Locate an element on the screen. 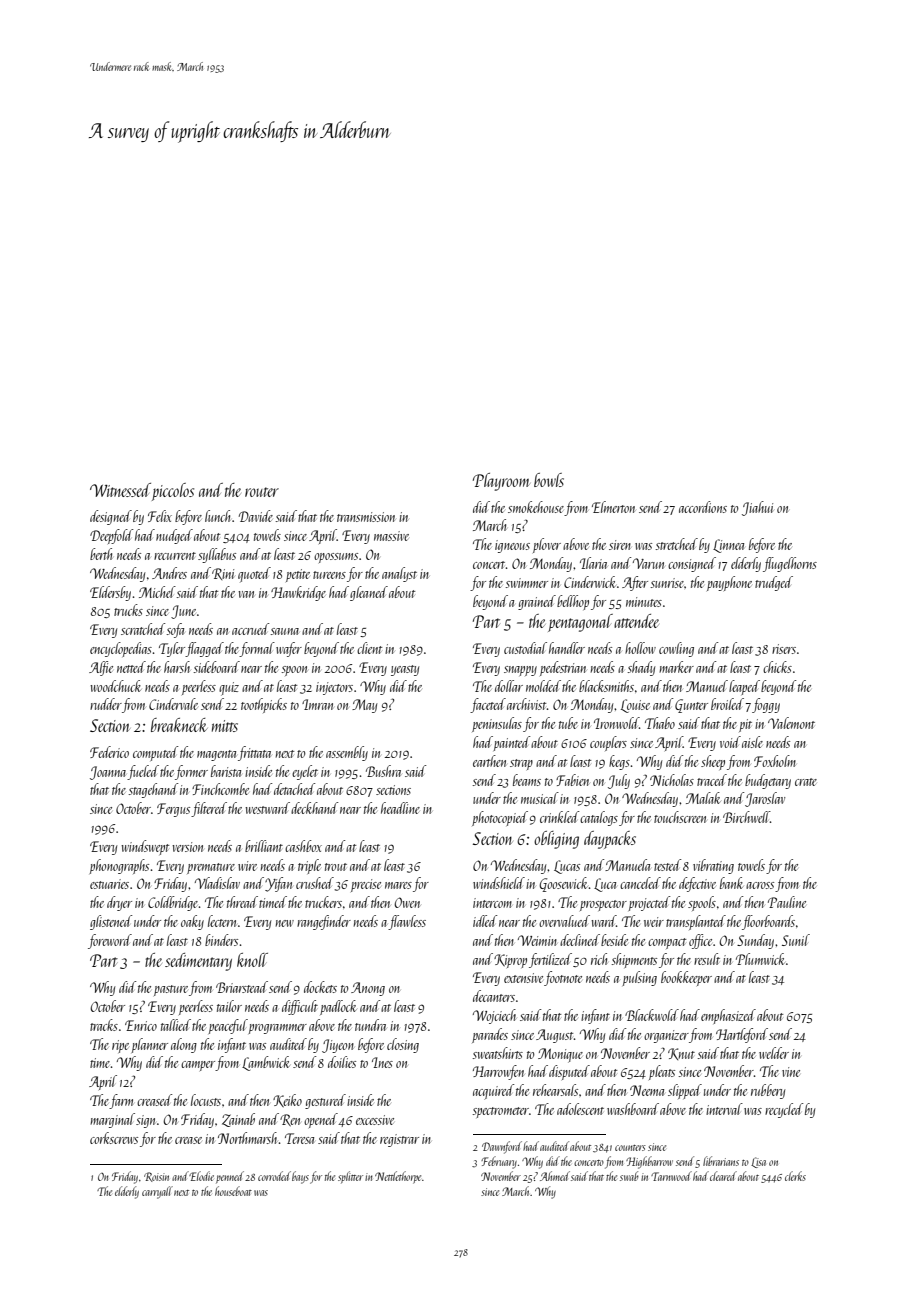 Image resolution: width=908 pixels, height=1316 pixels. Enrico is located at coordinates (141, 1025).
